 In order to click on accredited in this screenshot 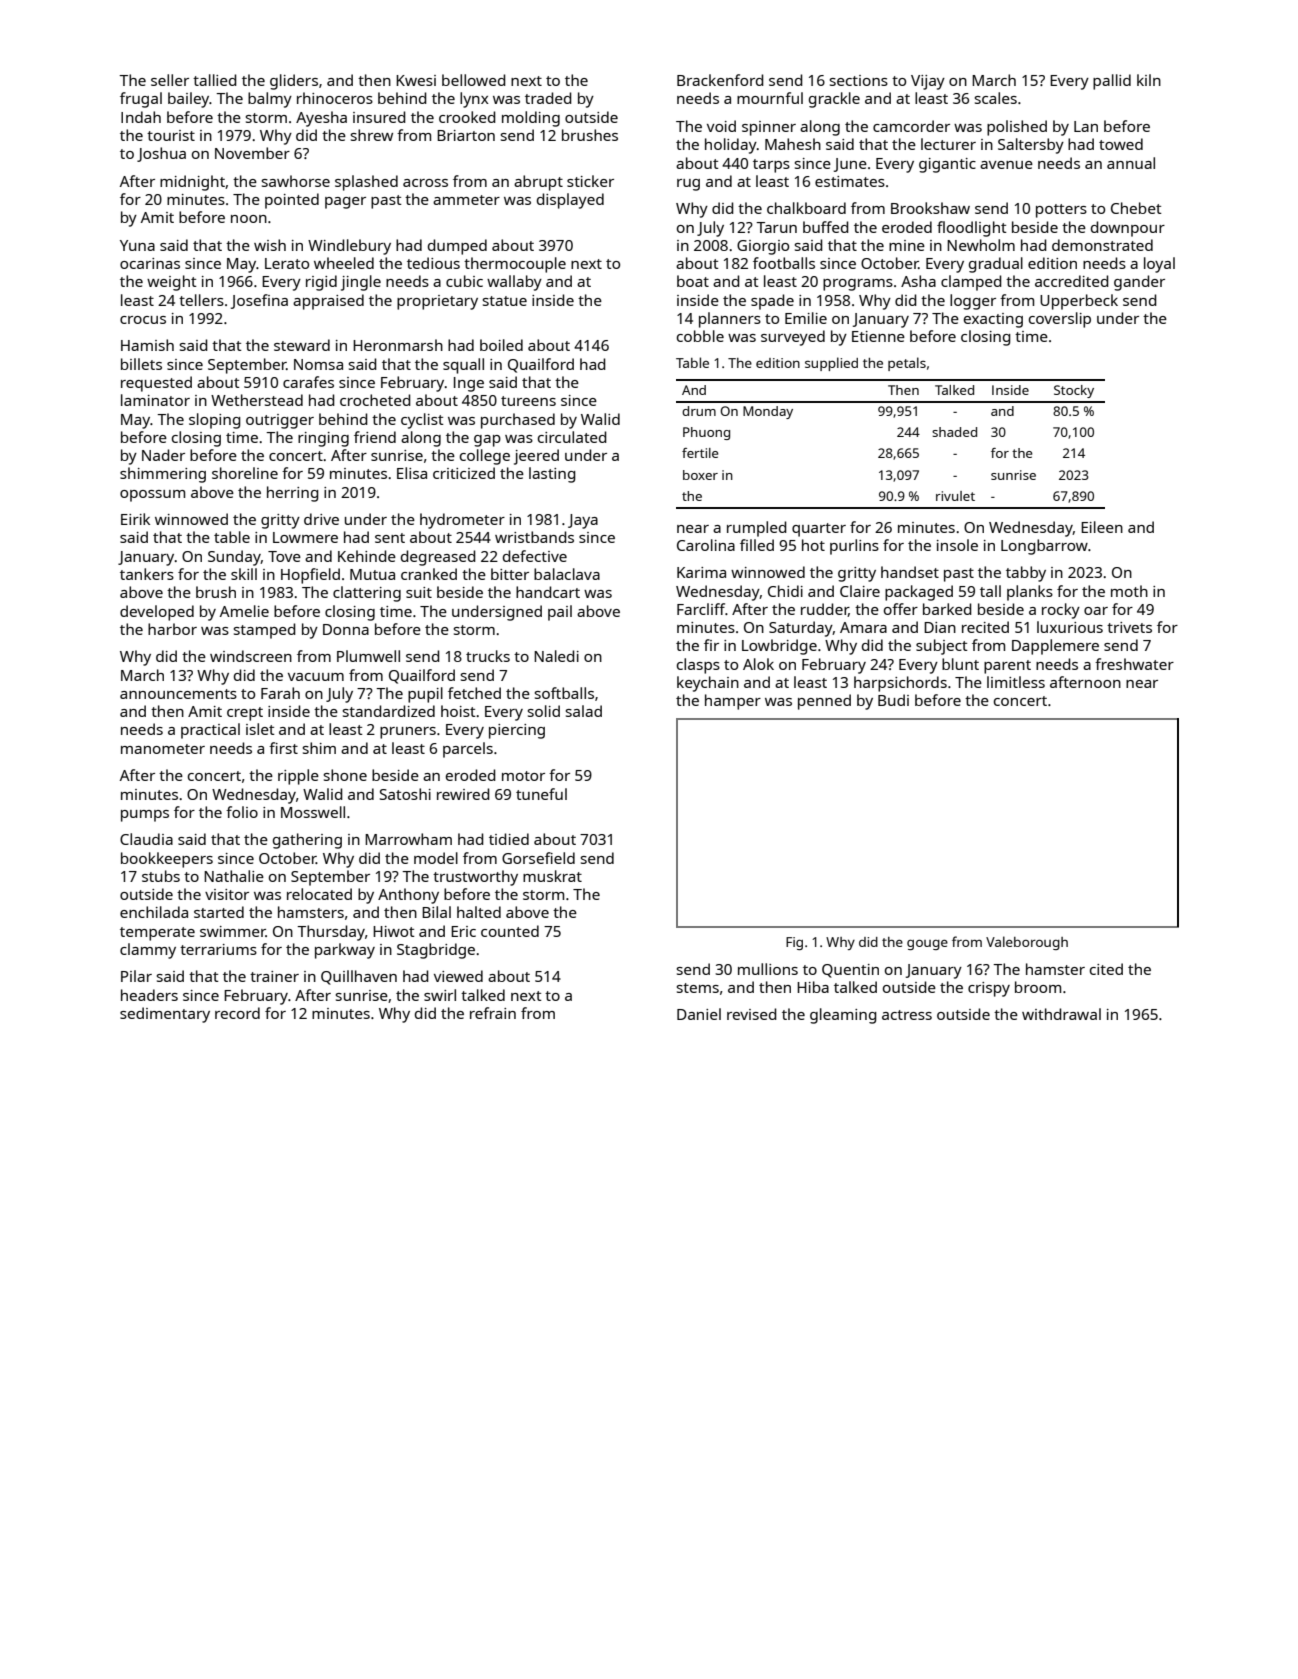, I will do `click(1072, 281)`.
